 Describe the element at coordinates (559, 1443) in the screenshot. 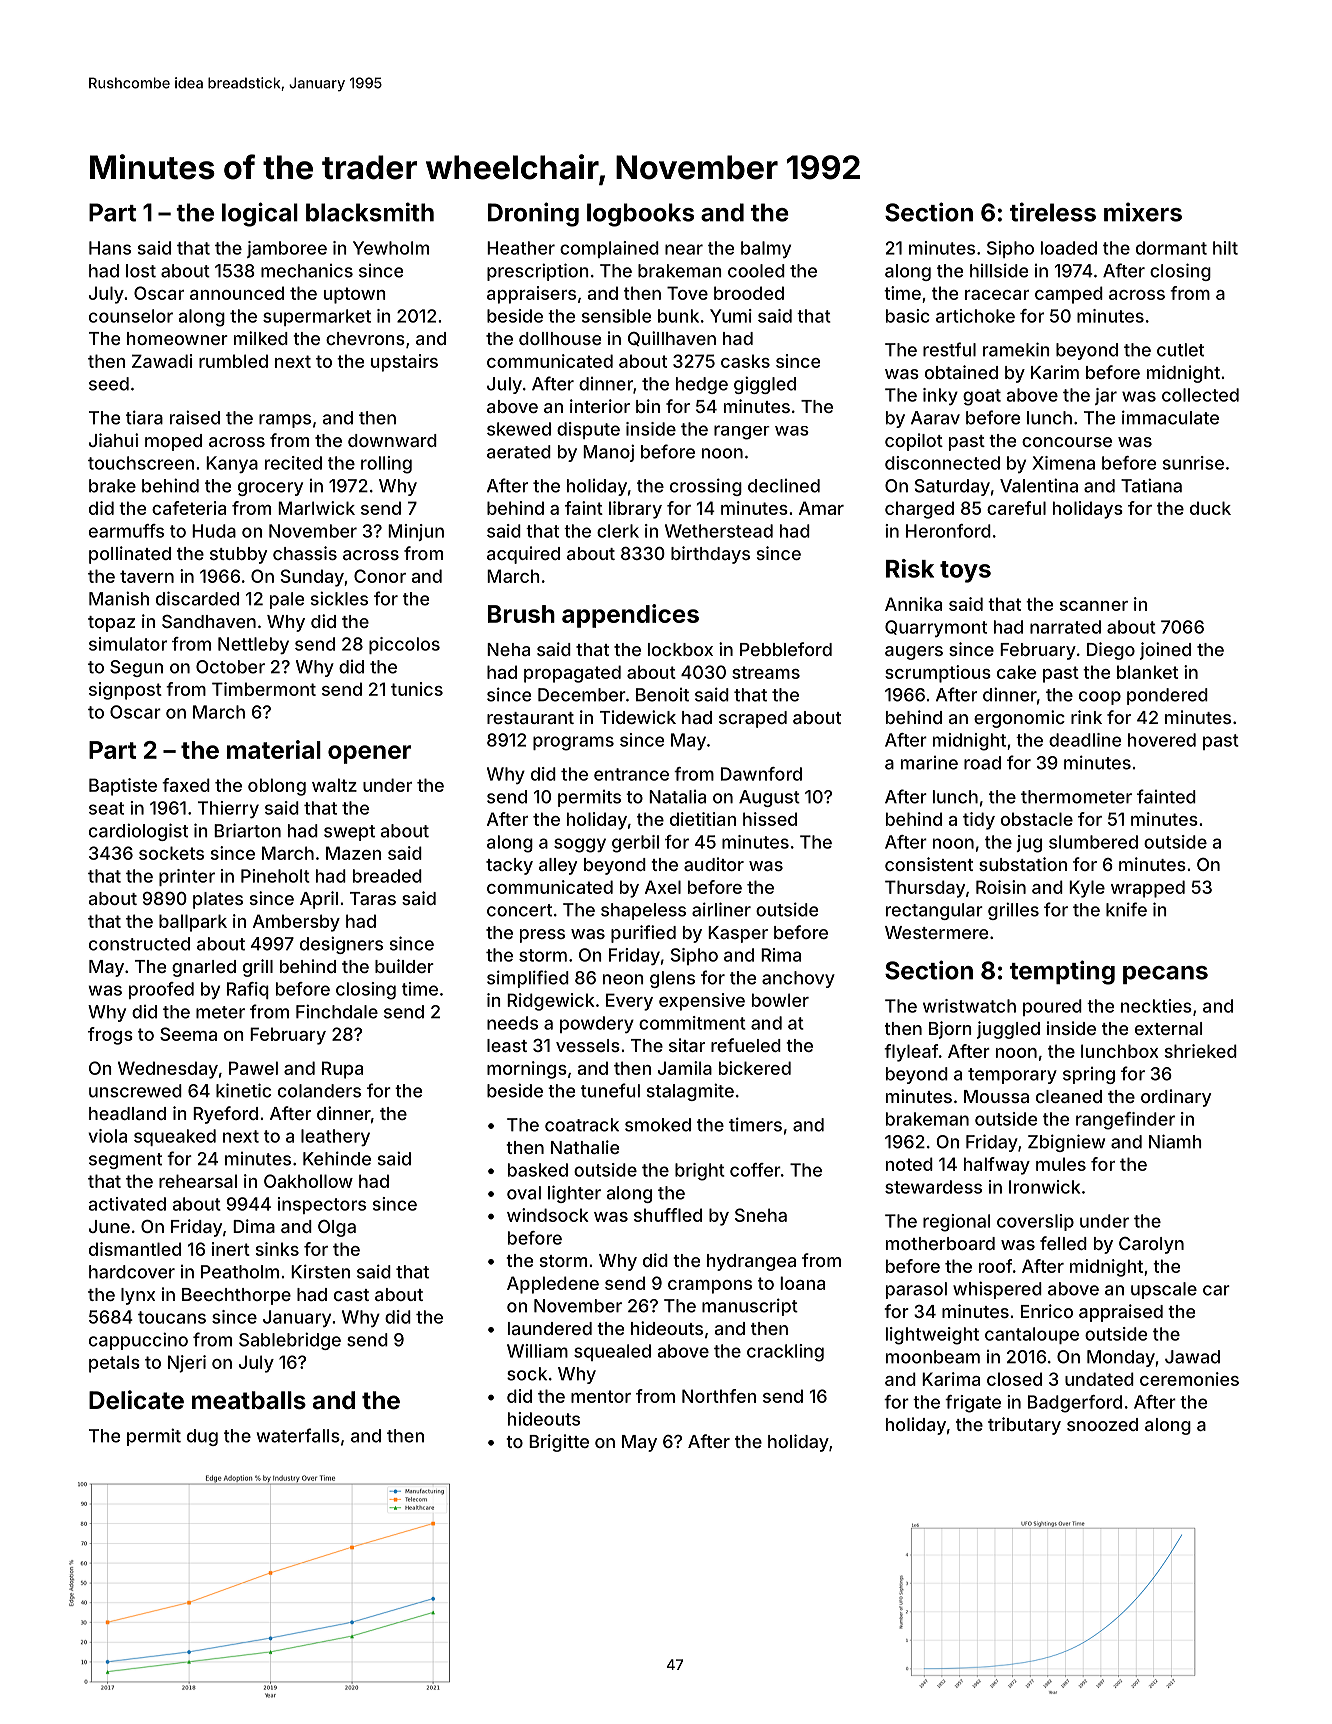

I see `Brigitte` at that location.
